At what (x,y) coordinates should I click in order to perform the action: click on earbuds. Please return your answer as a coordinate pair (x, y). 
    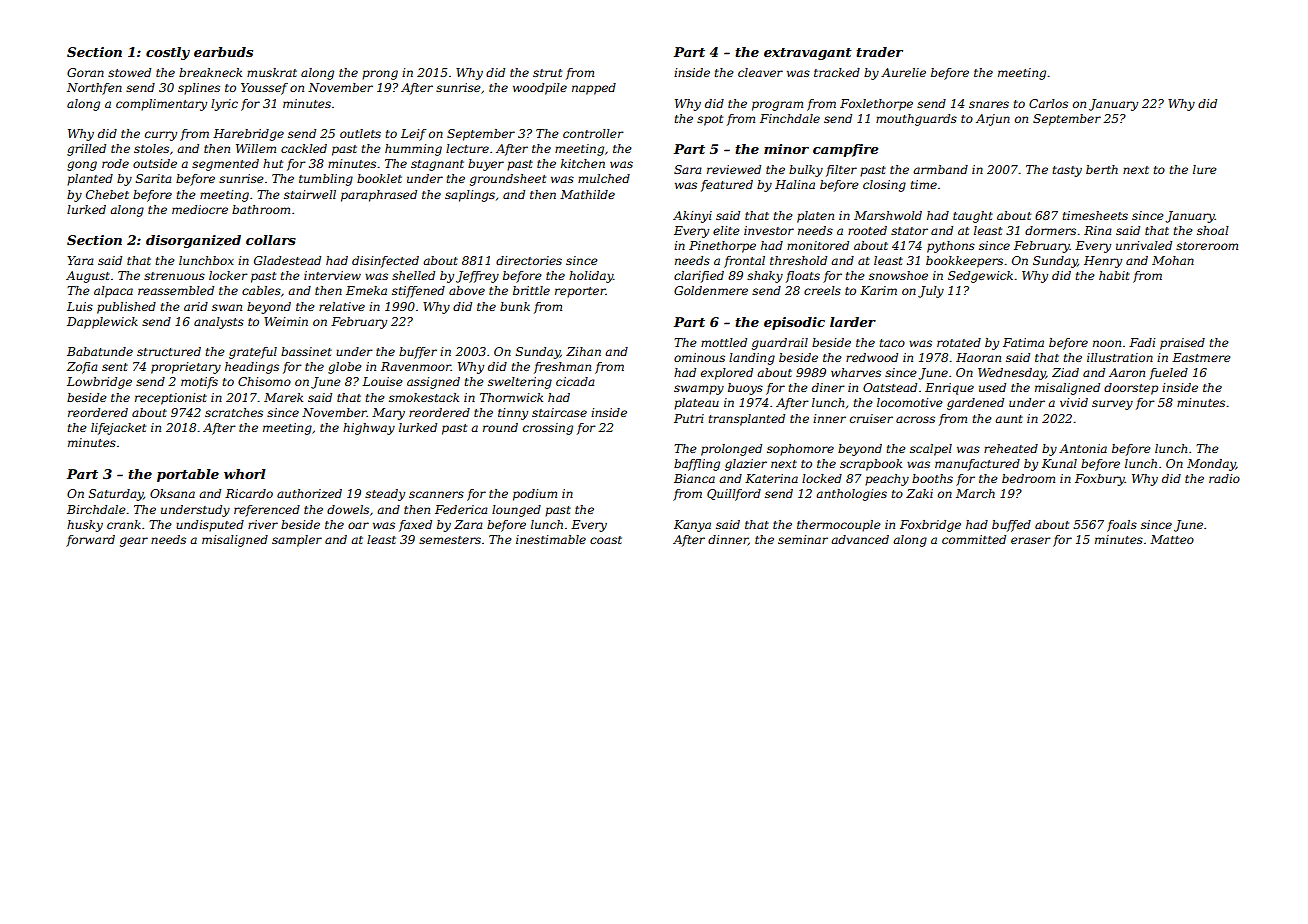
    Looking at the image, I should click on (223, 52).
